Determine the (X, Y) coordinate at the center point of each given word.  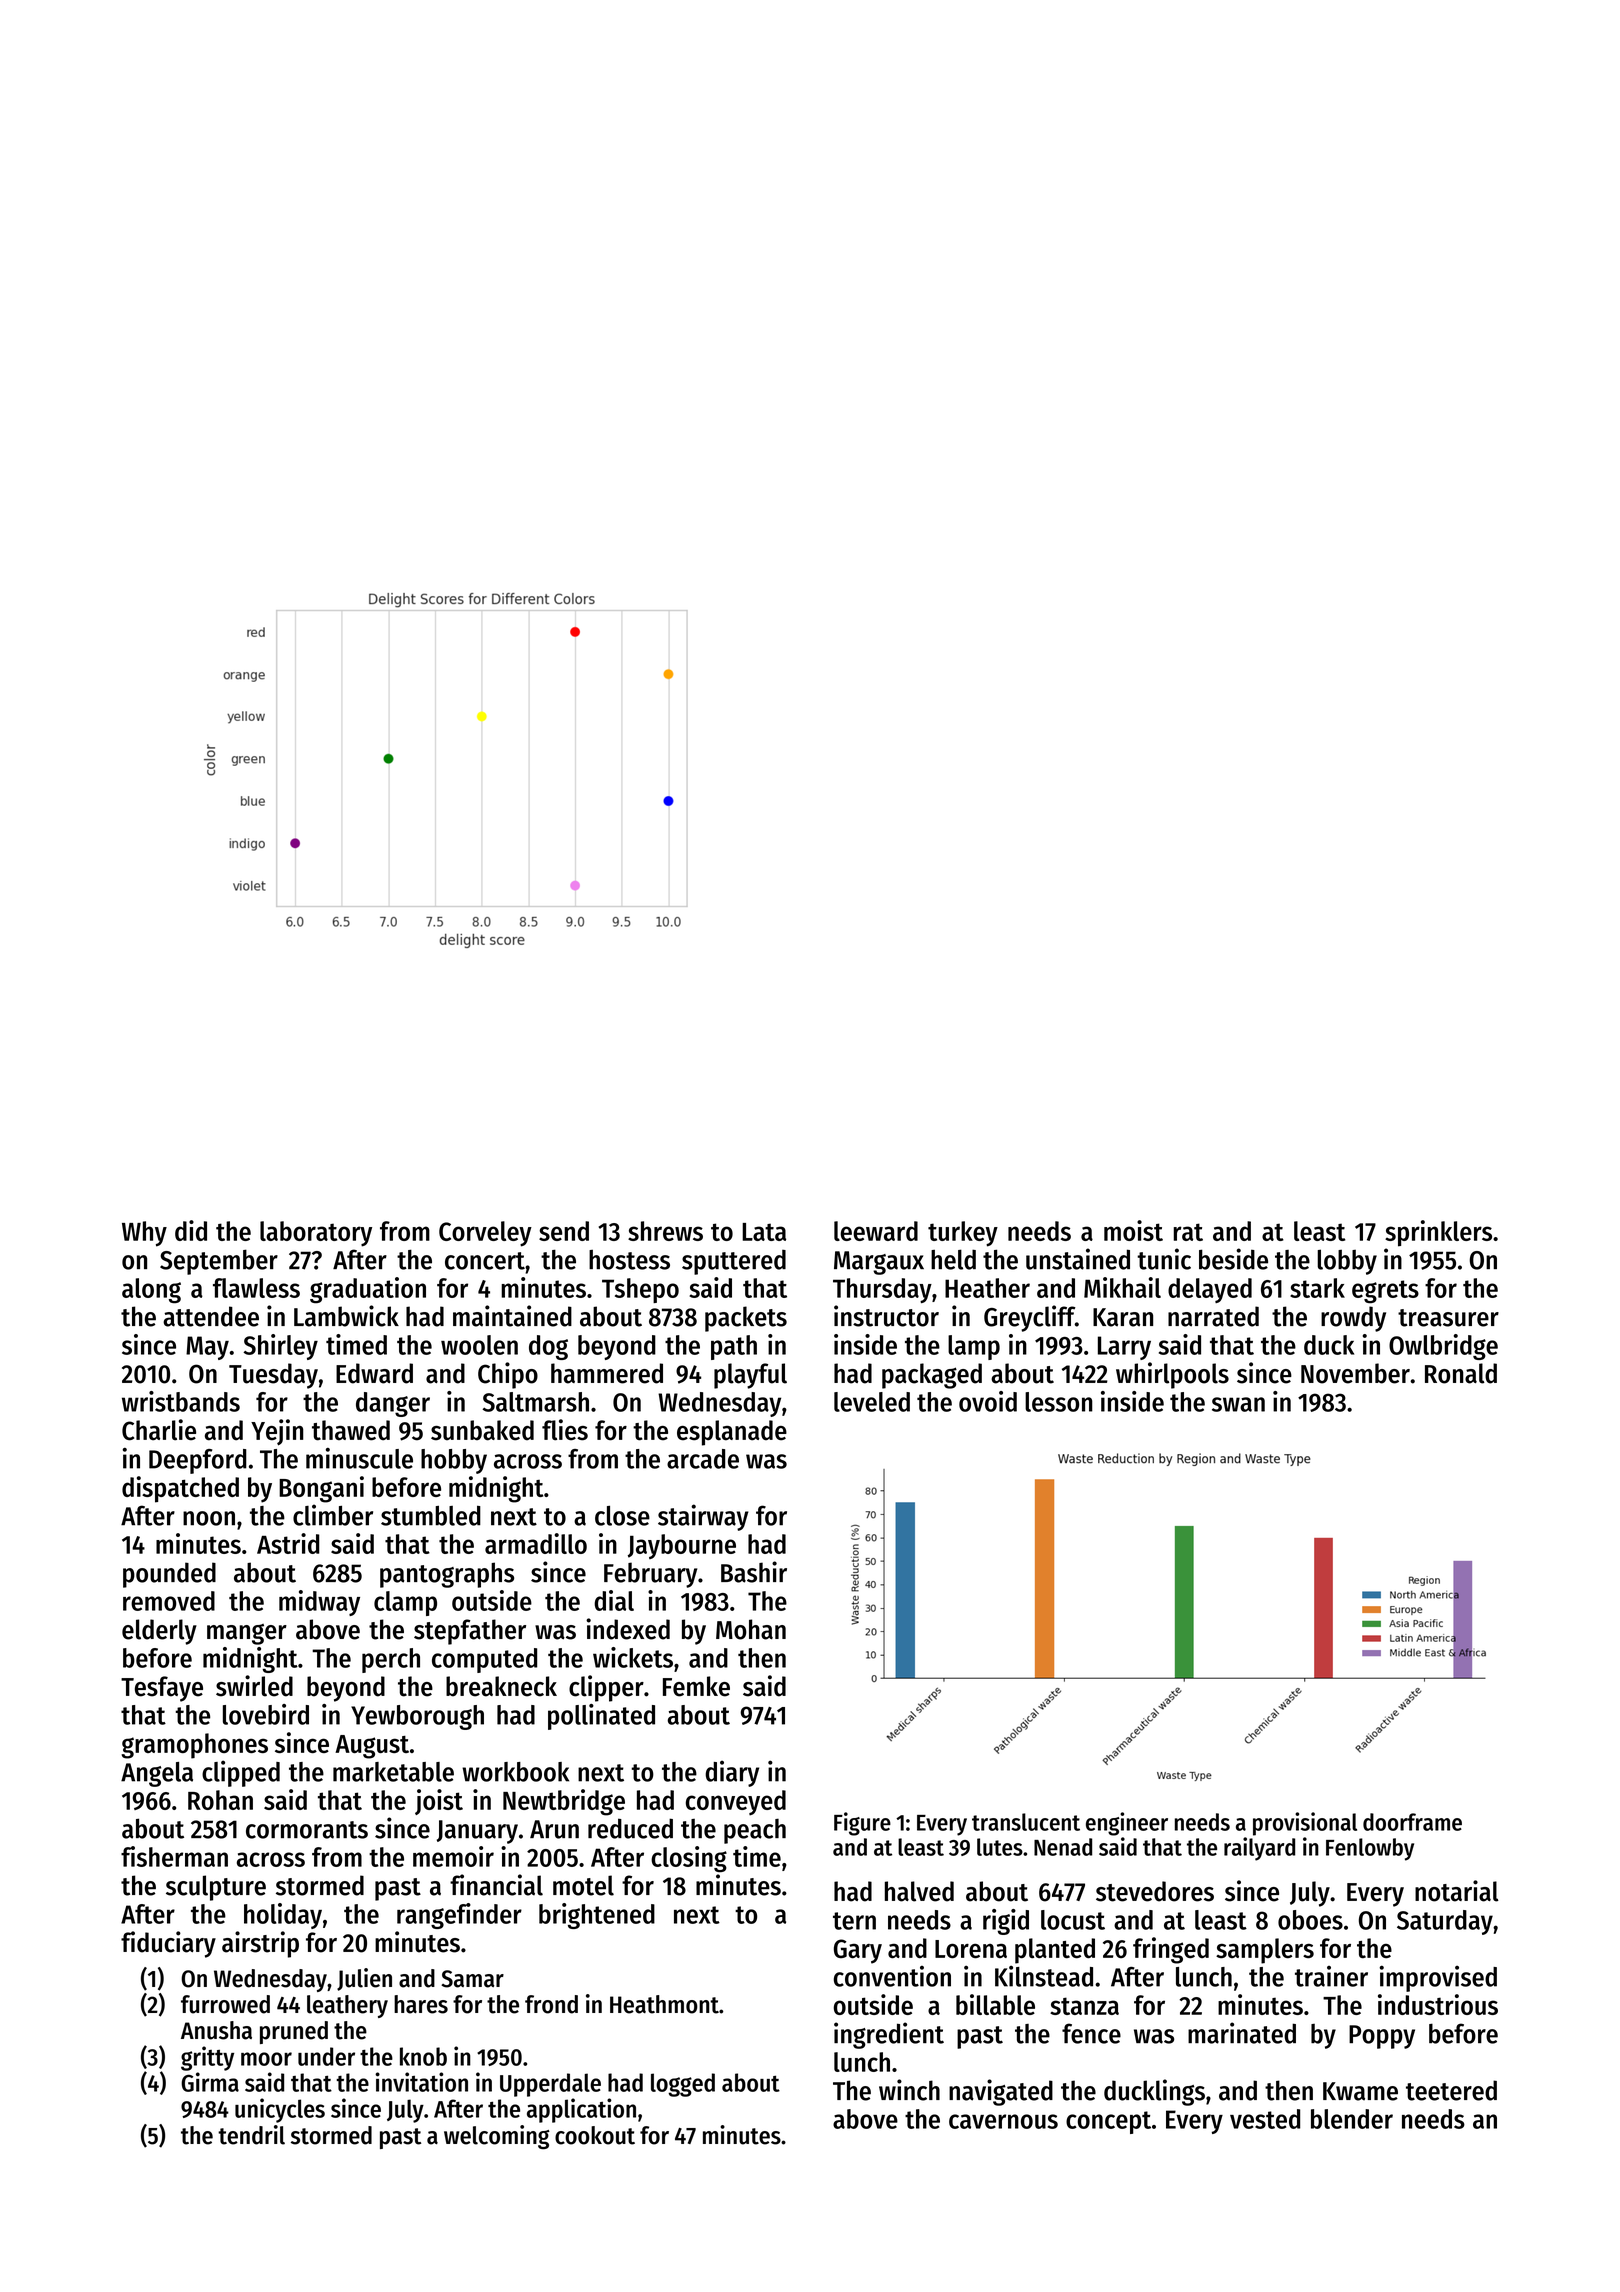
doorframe (1412, 1822)
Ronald (1461, 1373)
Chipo (508, 1375)
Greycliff (1029, 1318)
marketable (393, 1772)
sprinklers (1438, 1233)
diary (732, 1773)
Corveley (485, 1234)
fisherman (174, 1856)
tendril (251, 2135)
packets (746, 1319)
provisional (1305, 1824)
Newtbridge (564, 1802)
